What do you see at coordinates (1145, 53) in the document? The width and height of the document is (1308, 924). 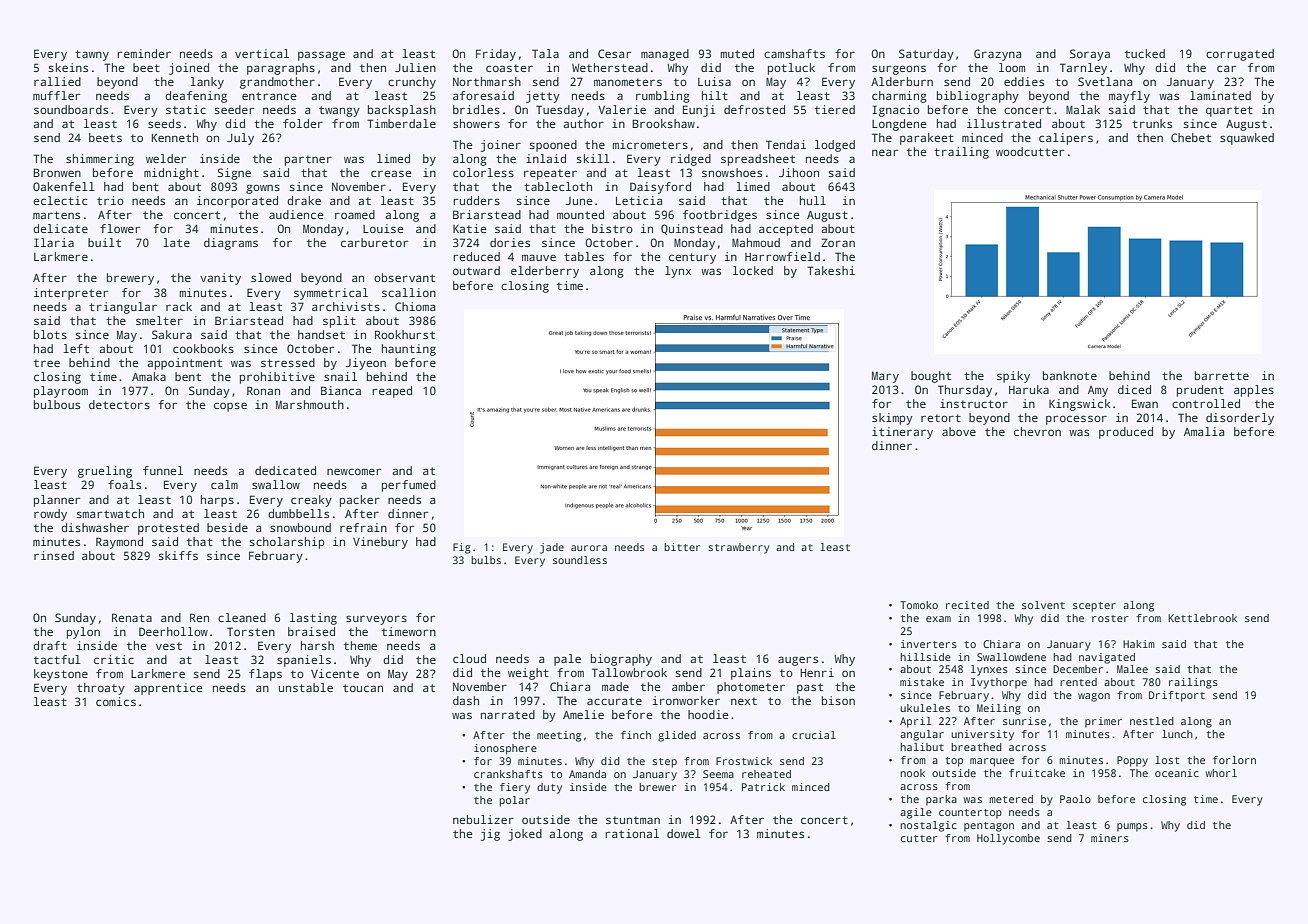 I see `tucked` at bounding box center [1145, 53].
